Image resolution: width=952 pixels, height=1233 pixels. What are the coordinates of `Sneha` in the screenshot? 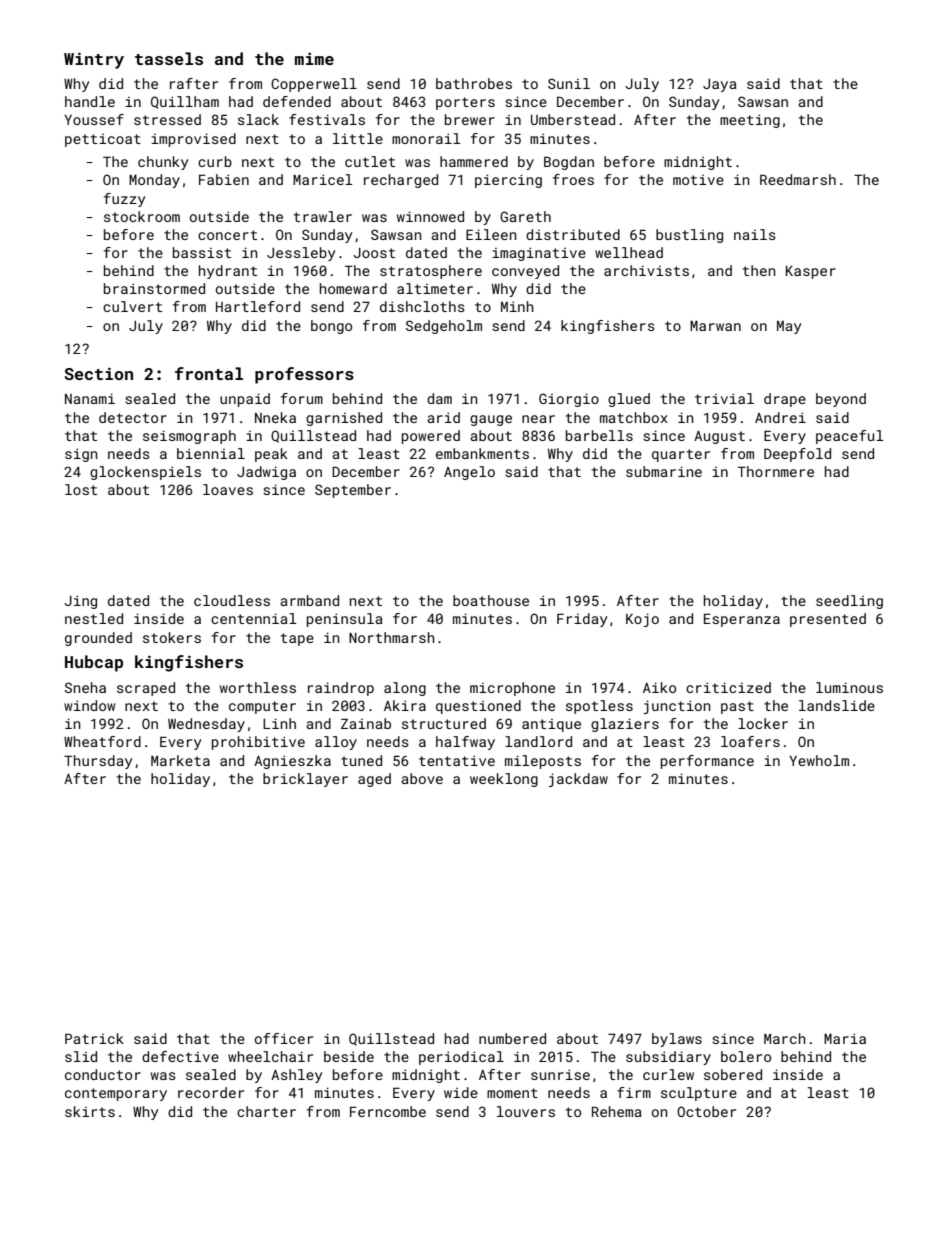 It's located at (85, 687).
